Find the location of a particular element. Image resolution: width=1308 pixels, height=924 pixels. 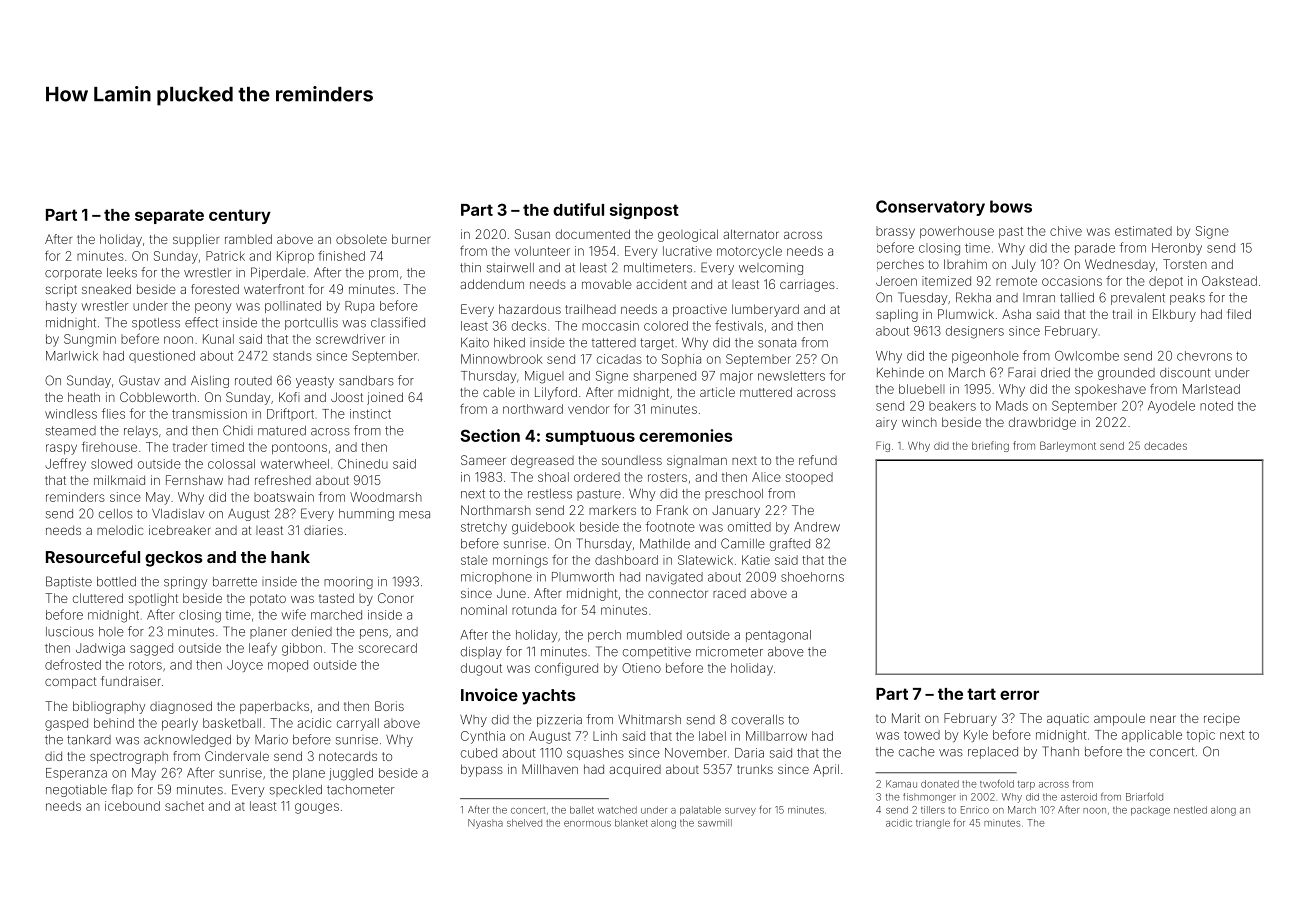

behind is located at coordinates (114, 723).
